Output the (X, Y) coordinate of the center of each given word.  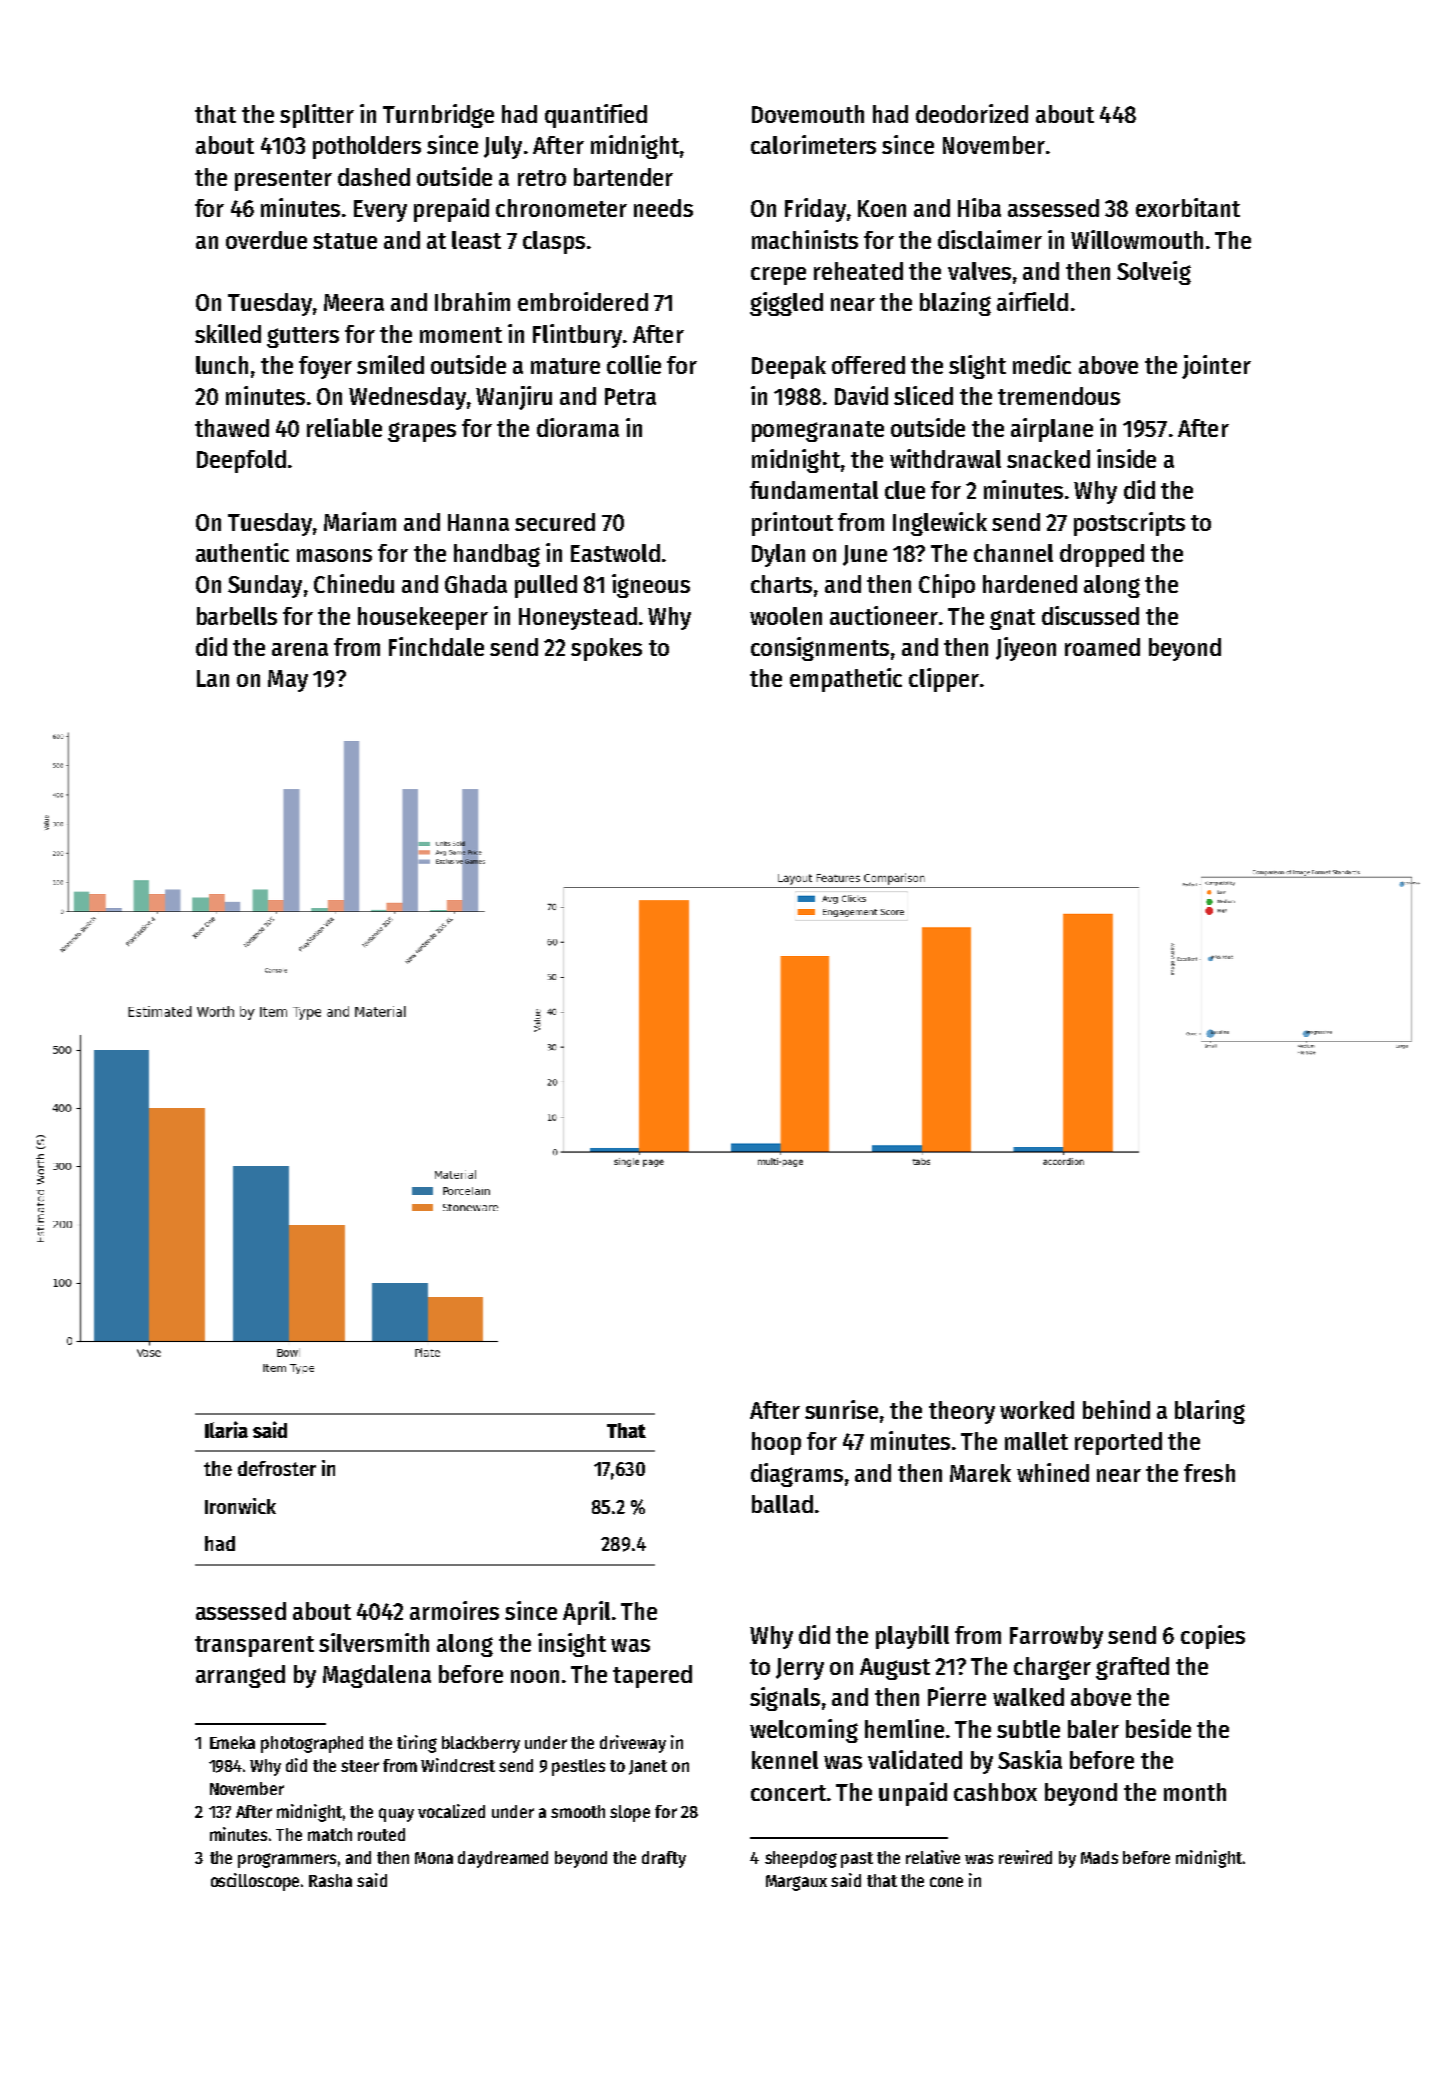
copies (1213, 1637)
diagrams (797, 1475)
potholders (367, 147)
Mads (1099, 1857)
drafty (664, 1859)
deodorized (972, 113)
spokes (606, 649)
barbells (237, 616)
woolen (786, 616)
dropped (1102, 555)
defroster (277, 1468)
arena (300, 649)
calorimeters (813, 144)
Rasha (330, 1880)
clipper (944, 680)
